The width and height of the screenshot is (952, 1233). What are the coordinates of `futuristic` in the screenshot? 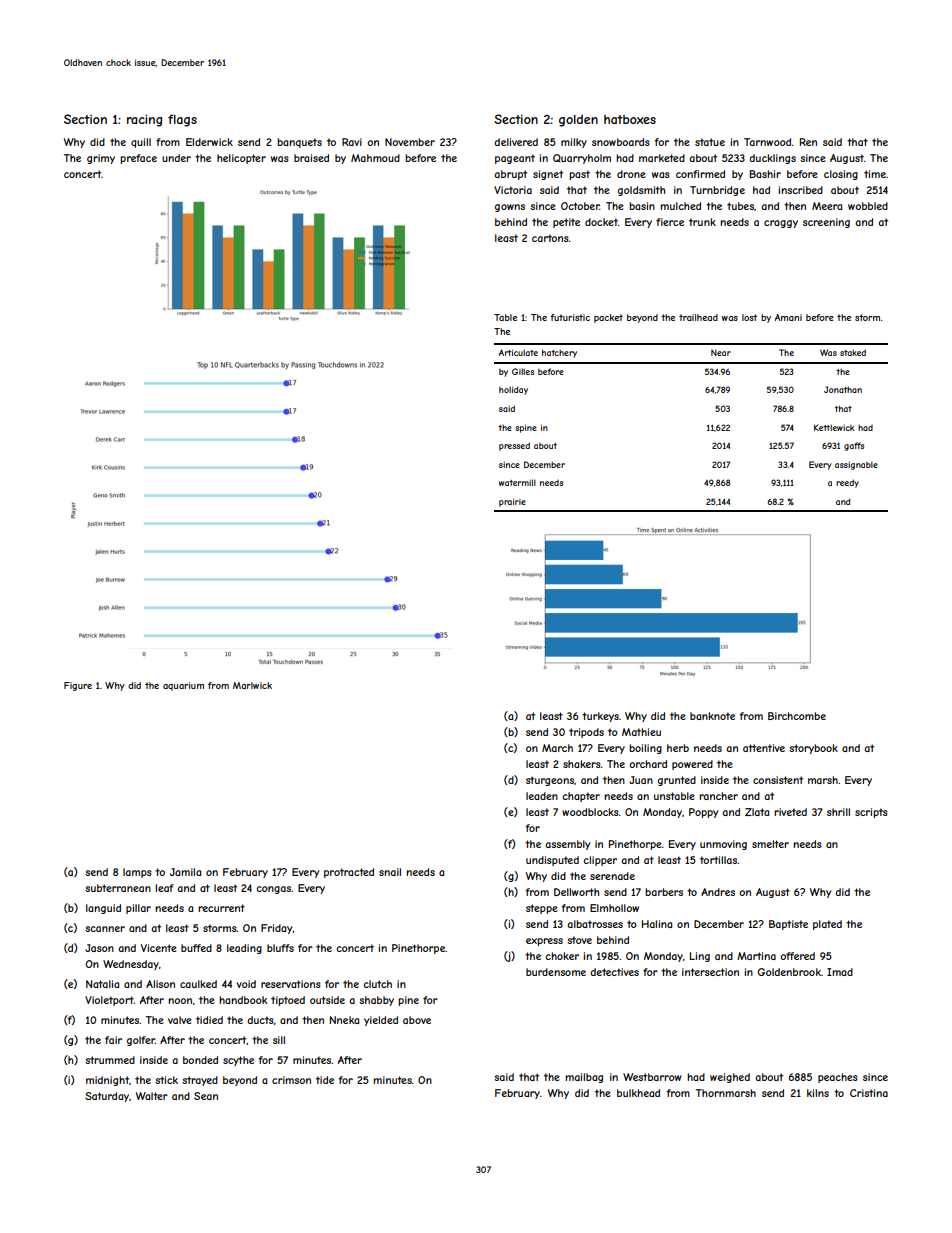 It's located at (570, 317).
